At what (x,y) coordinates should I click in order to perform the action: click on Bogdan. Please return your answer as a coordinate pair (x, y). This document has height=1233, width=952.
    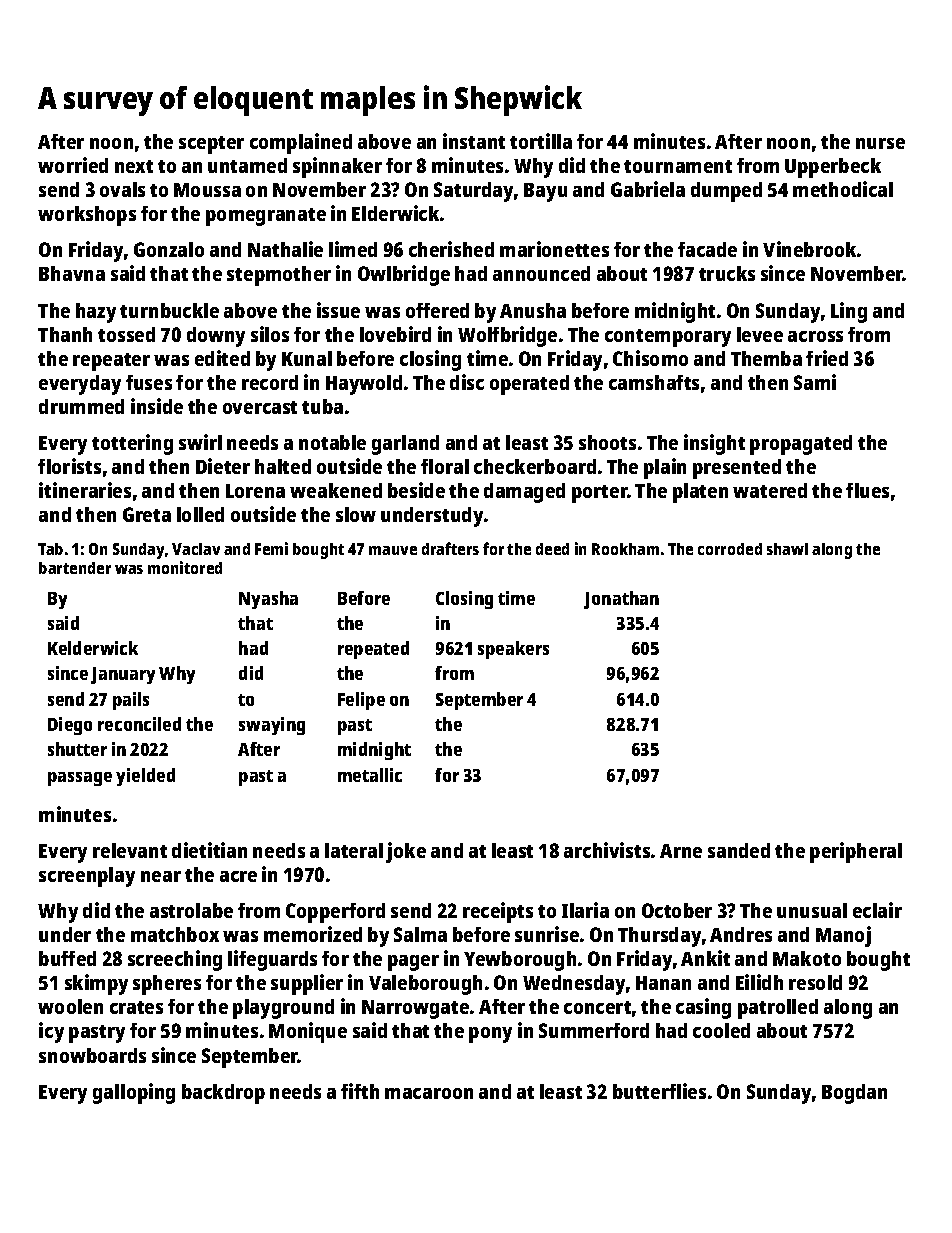
    Looking at the image, I should click on (854, 1094).
